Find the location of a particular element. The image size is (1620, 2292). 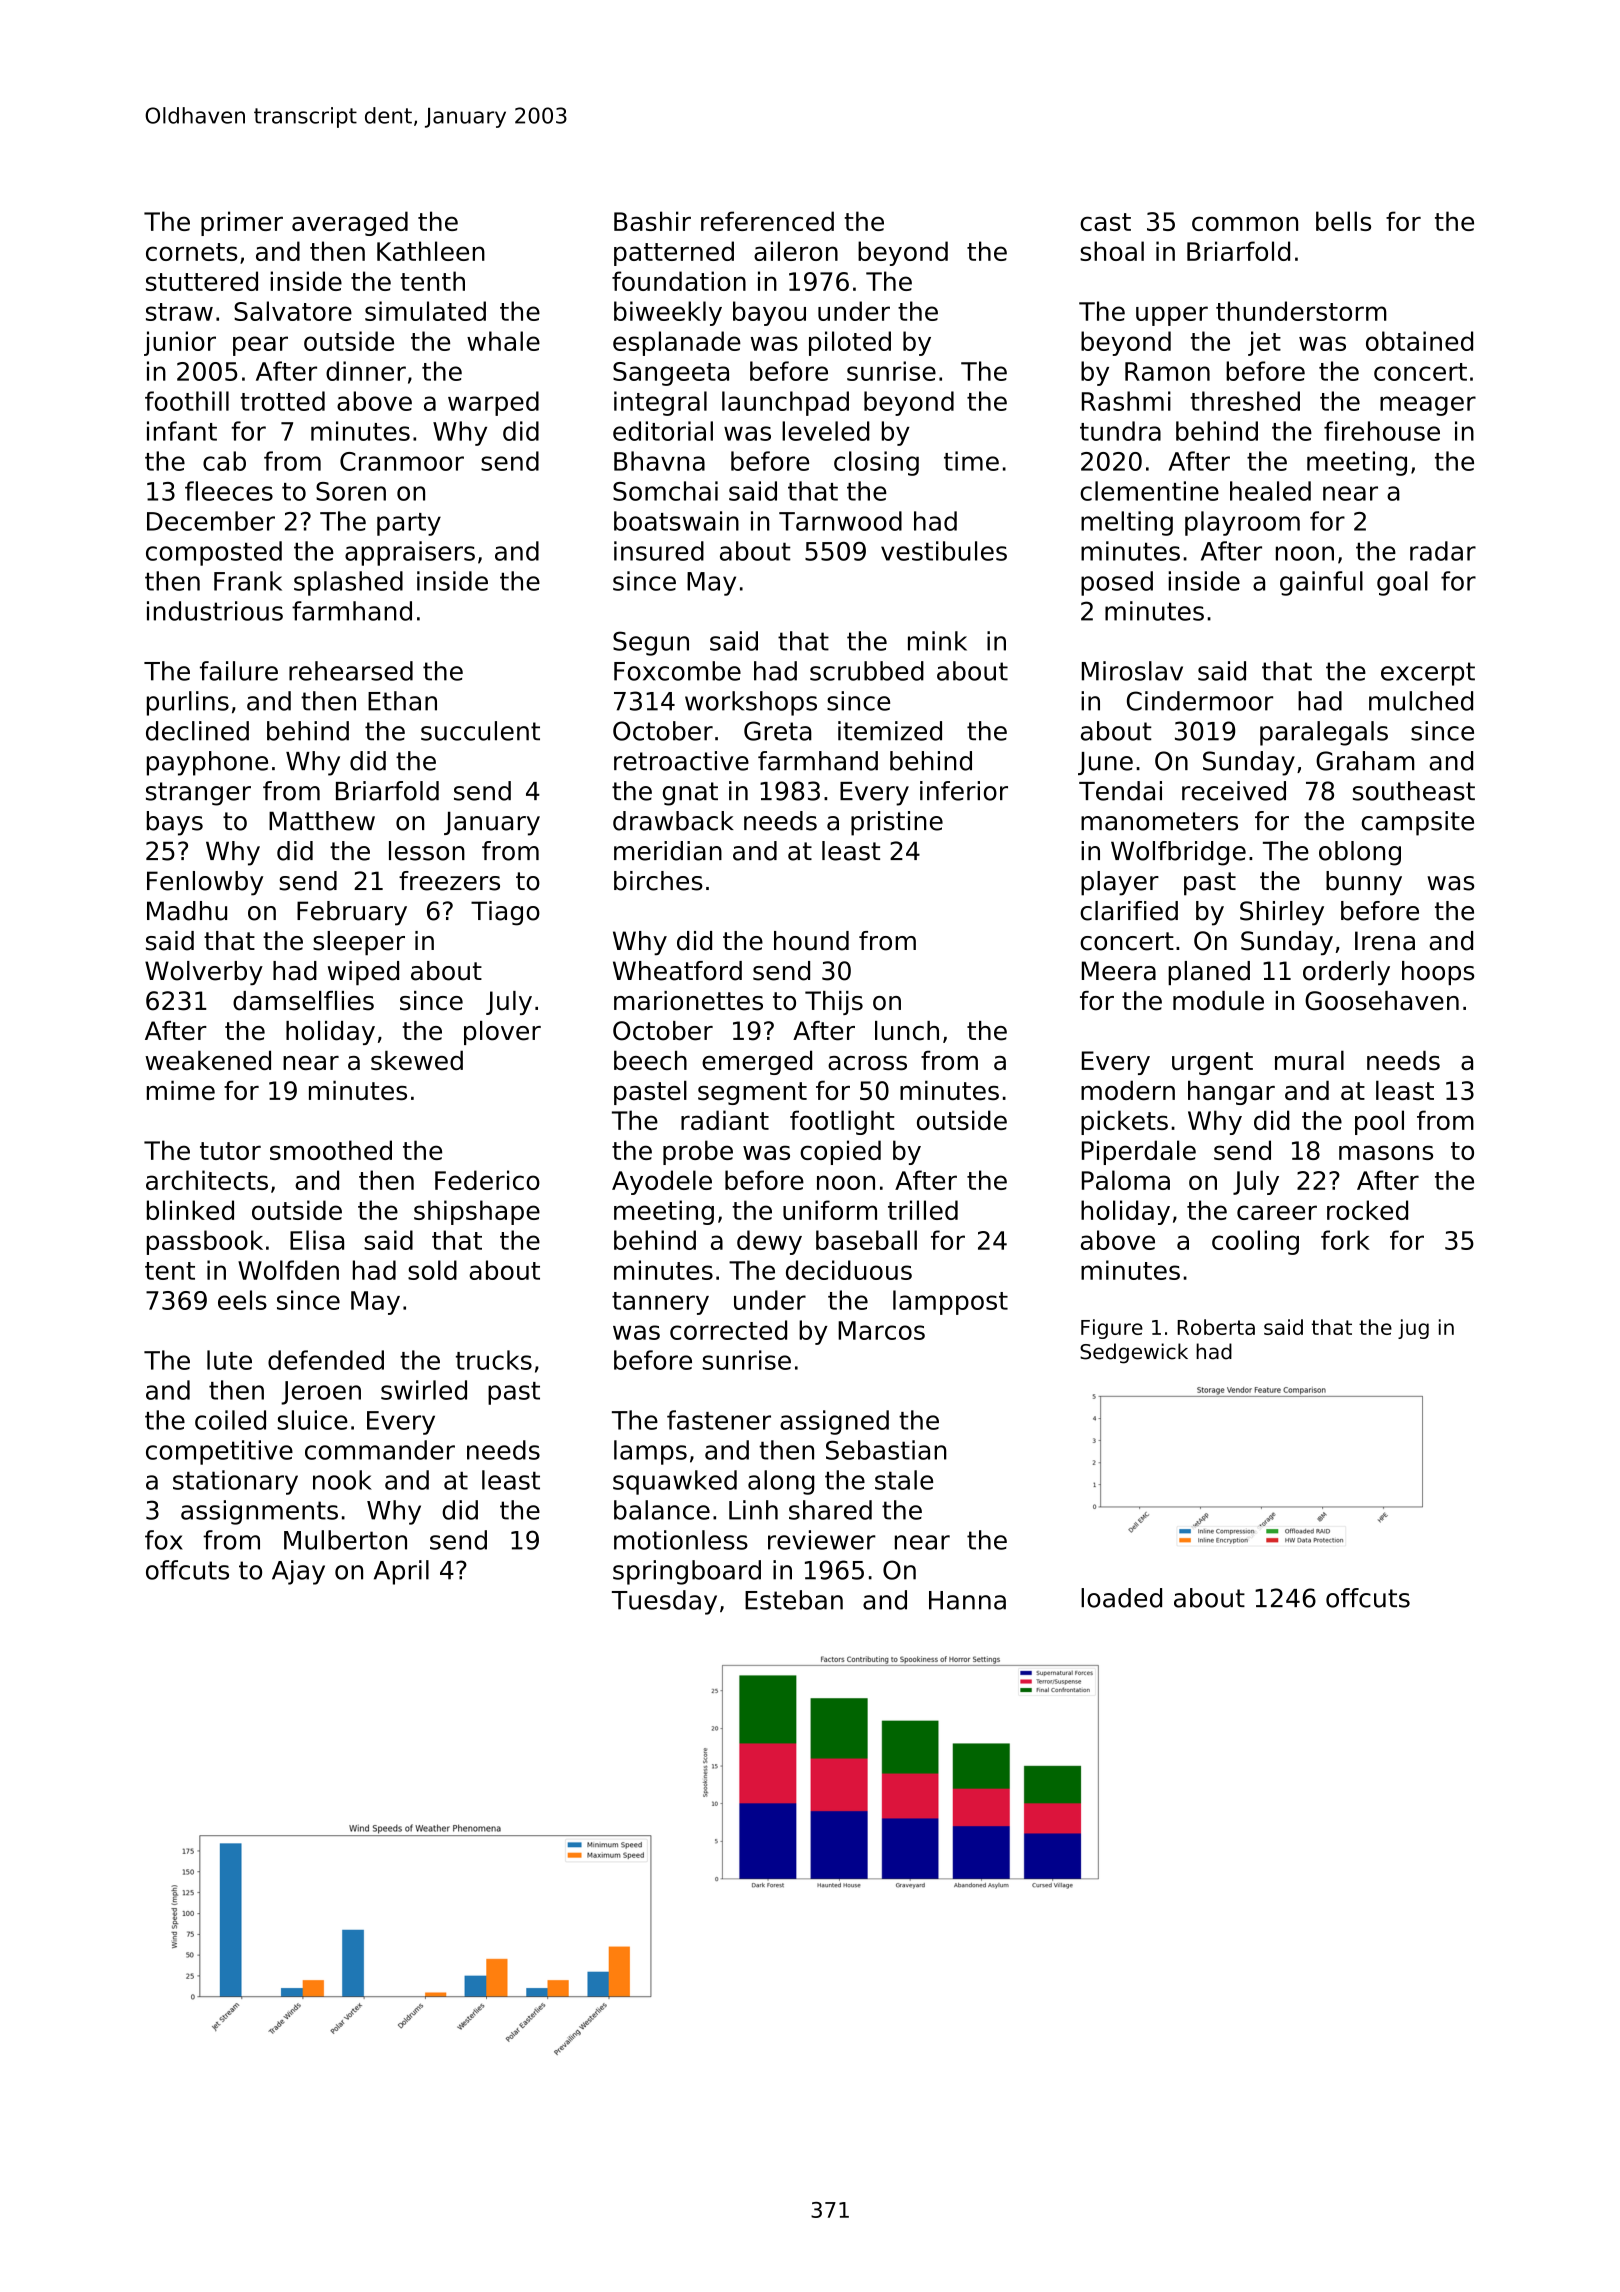

Matthew is located at coordinates (322, 821).
